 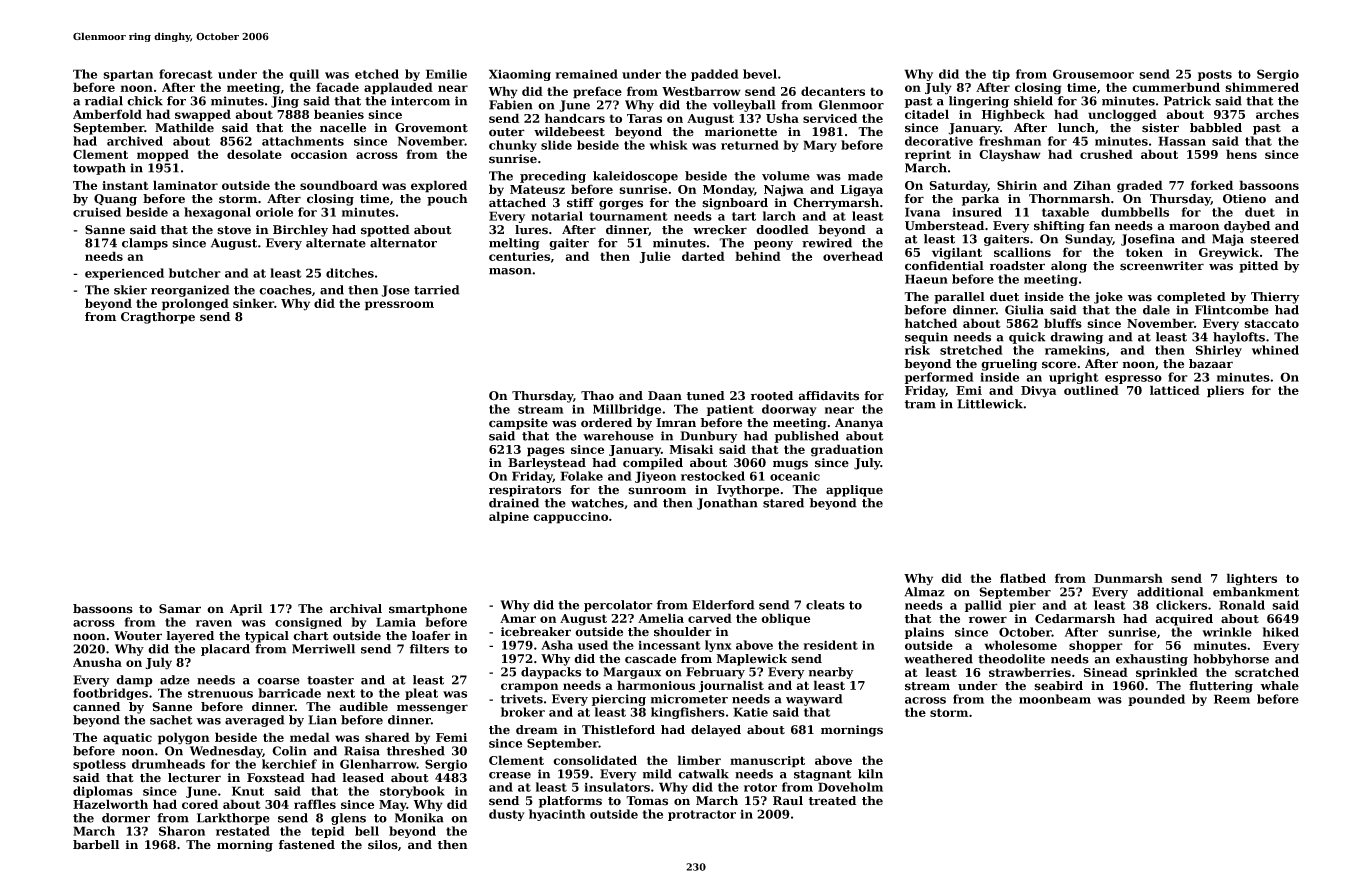 I want to click on moonbeam, so click(x=1055, y=699).
